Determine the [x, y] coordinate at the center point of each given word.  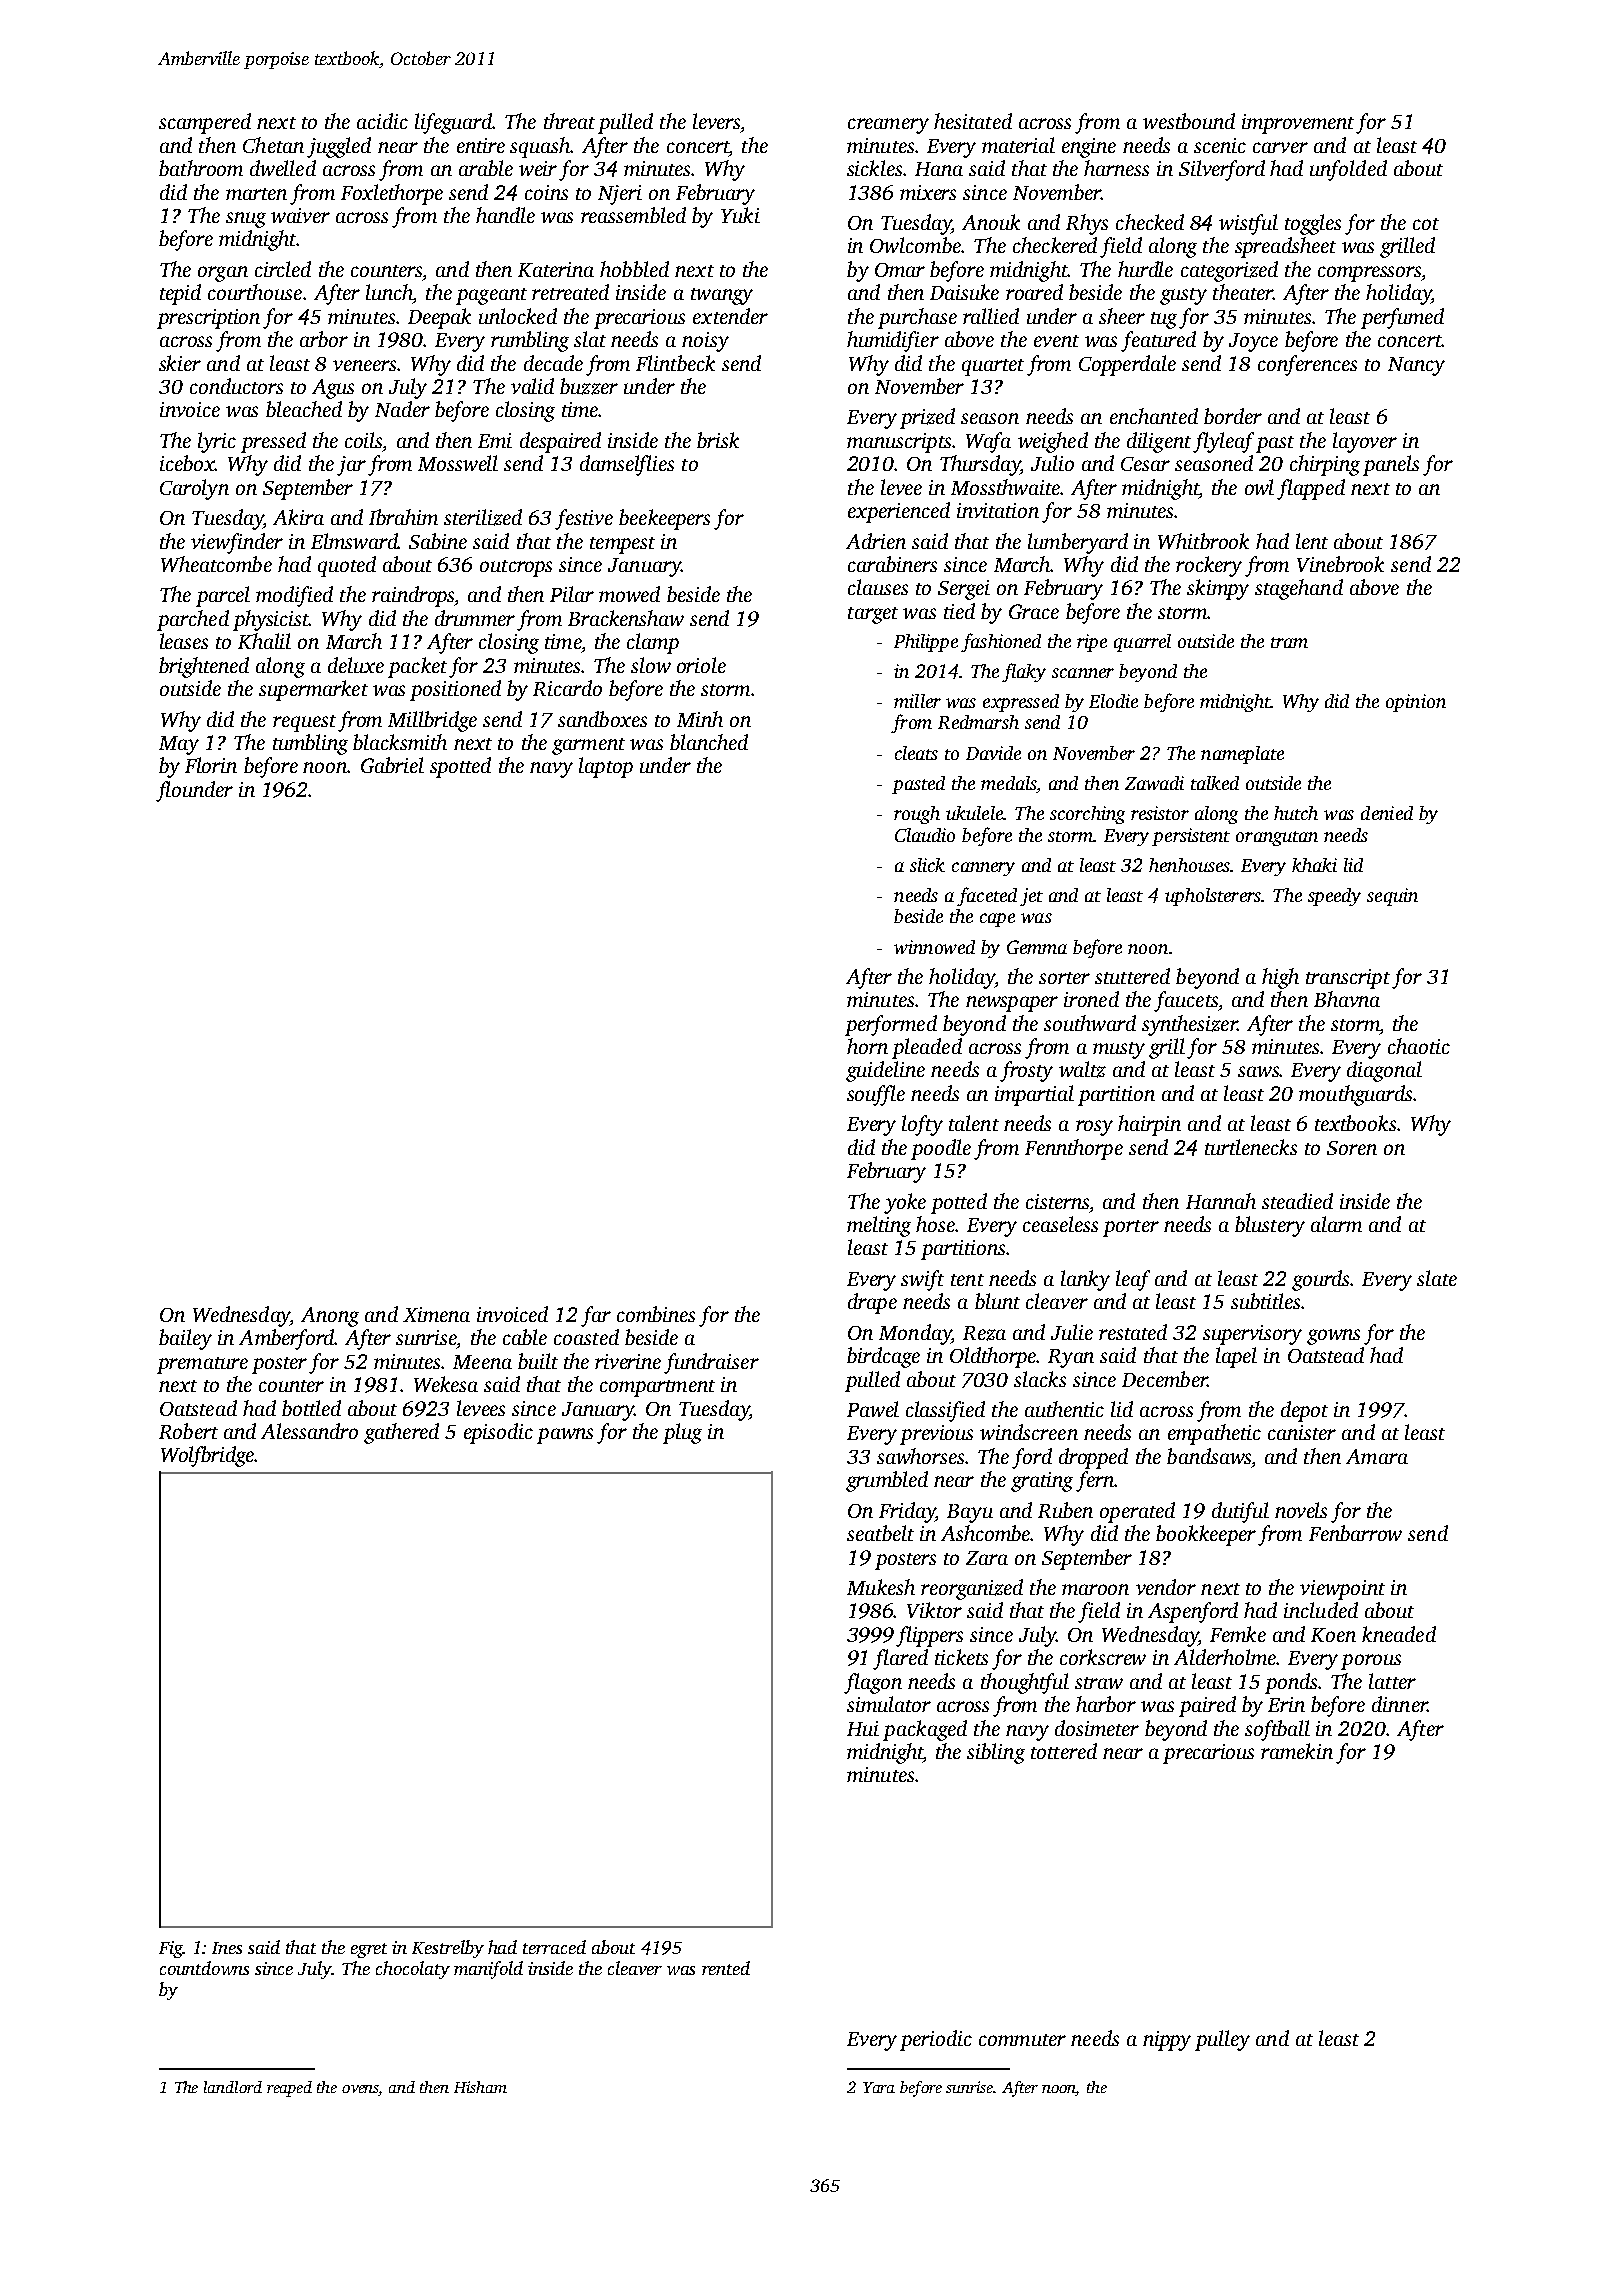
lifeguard [453, 123]
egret [369, 1950]
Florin [211, 765]
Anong [330, 1317]
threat [569, 121]
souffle [876, 1095]
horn [867, 1046]
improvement [1298, 124]
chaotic [1419, 1046]
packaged [925, 1730]
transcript [1348, 979]
